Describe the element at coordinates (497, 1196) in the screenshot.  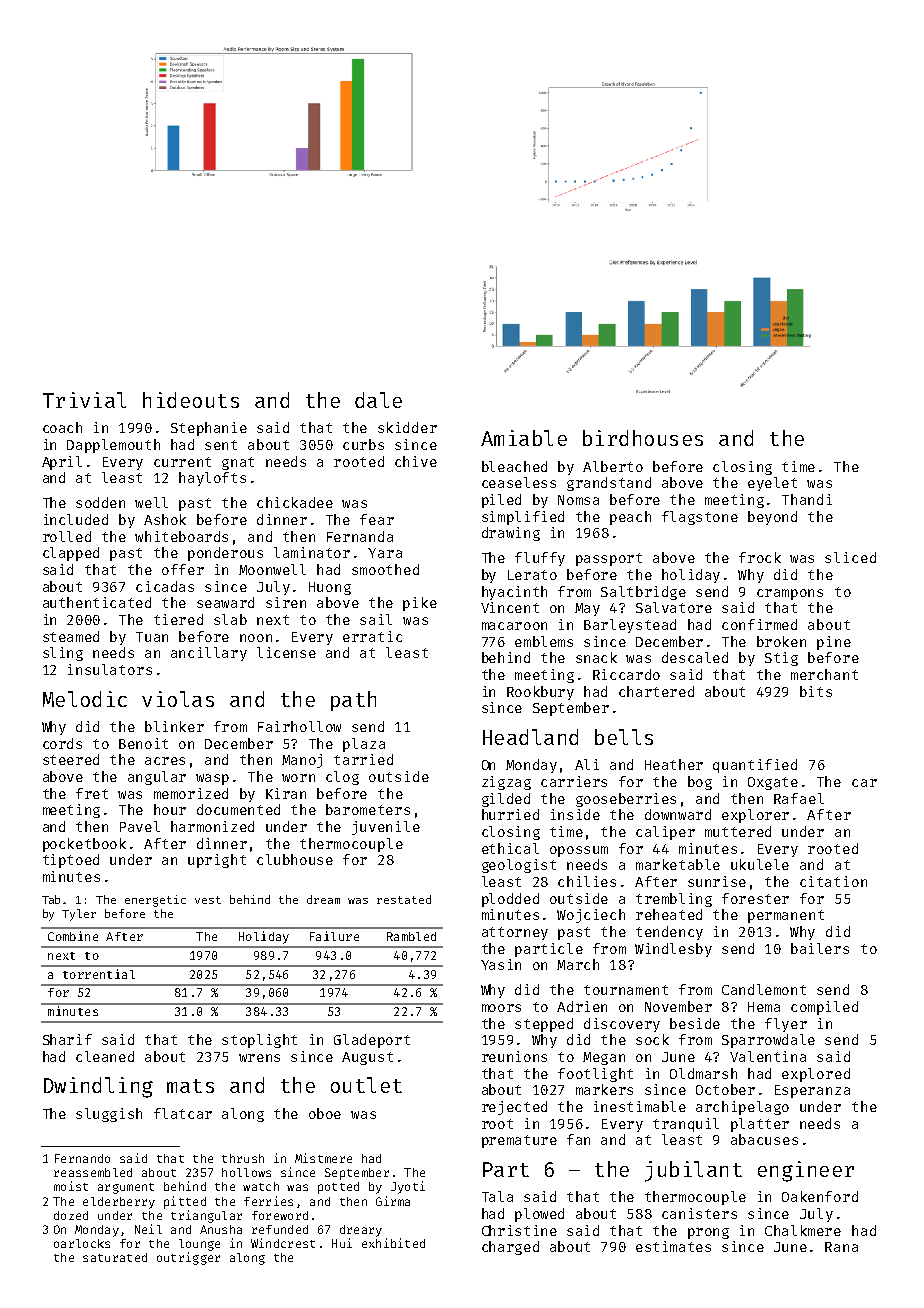
I see `Tala` at that location.
